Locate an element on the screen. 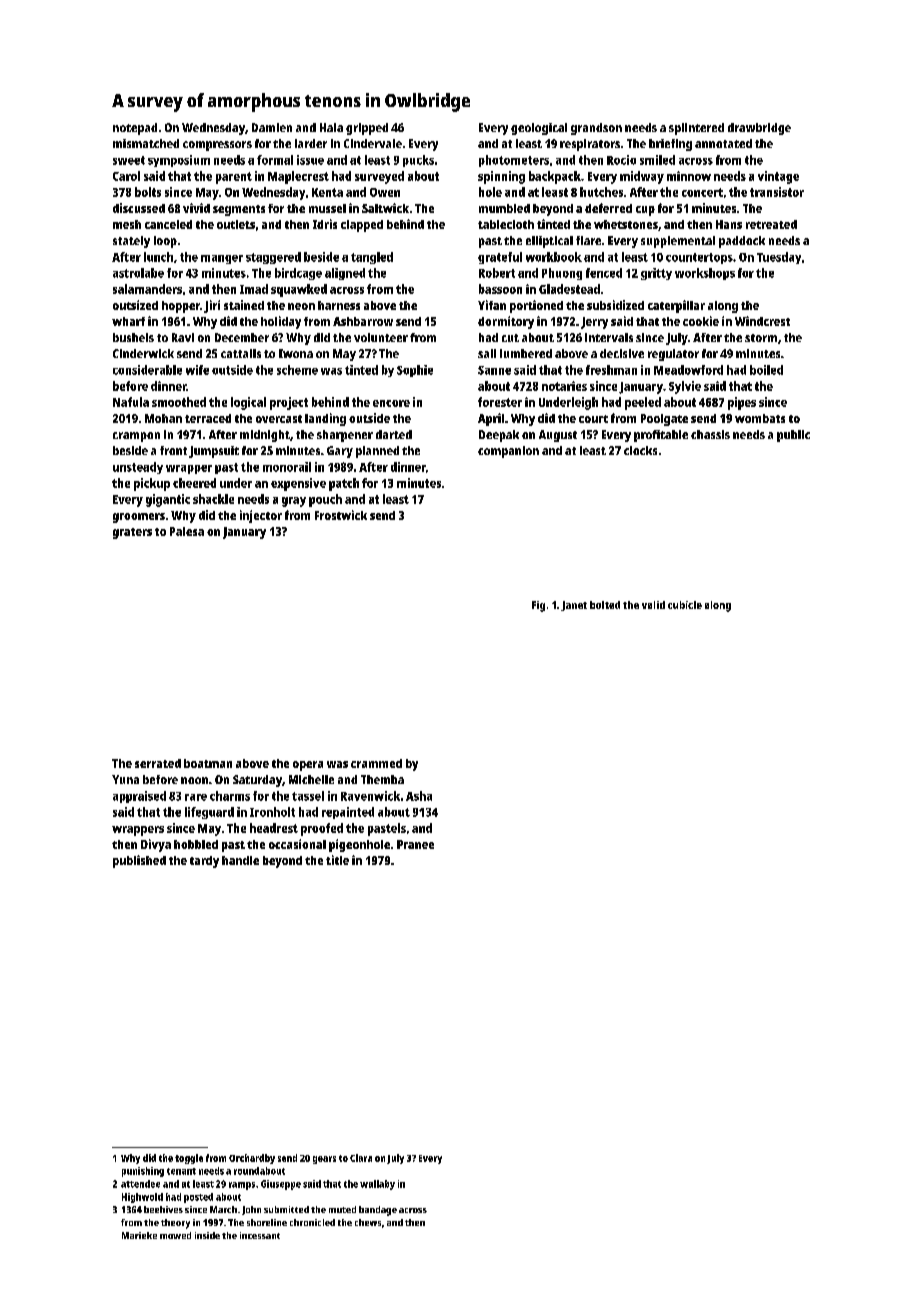 The image size is (924, 1308). Cindervale is located at coordinates (373, 143).
